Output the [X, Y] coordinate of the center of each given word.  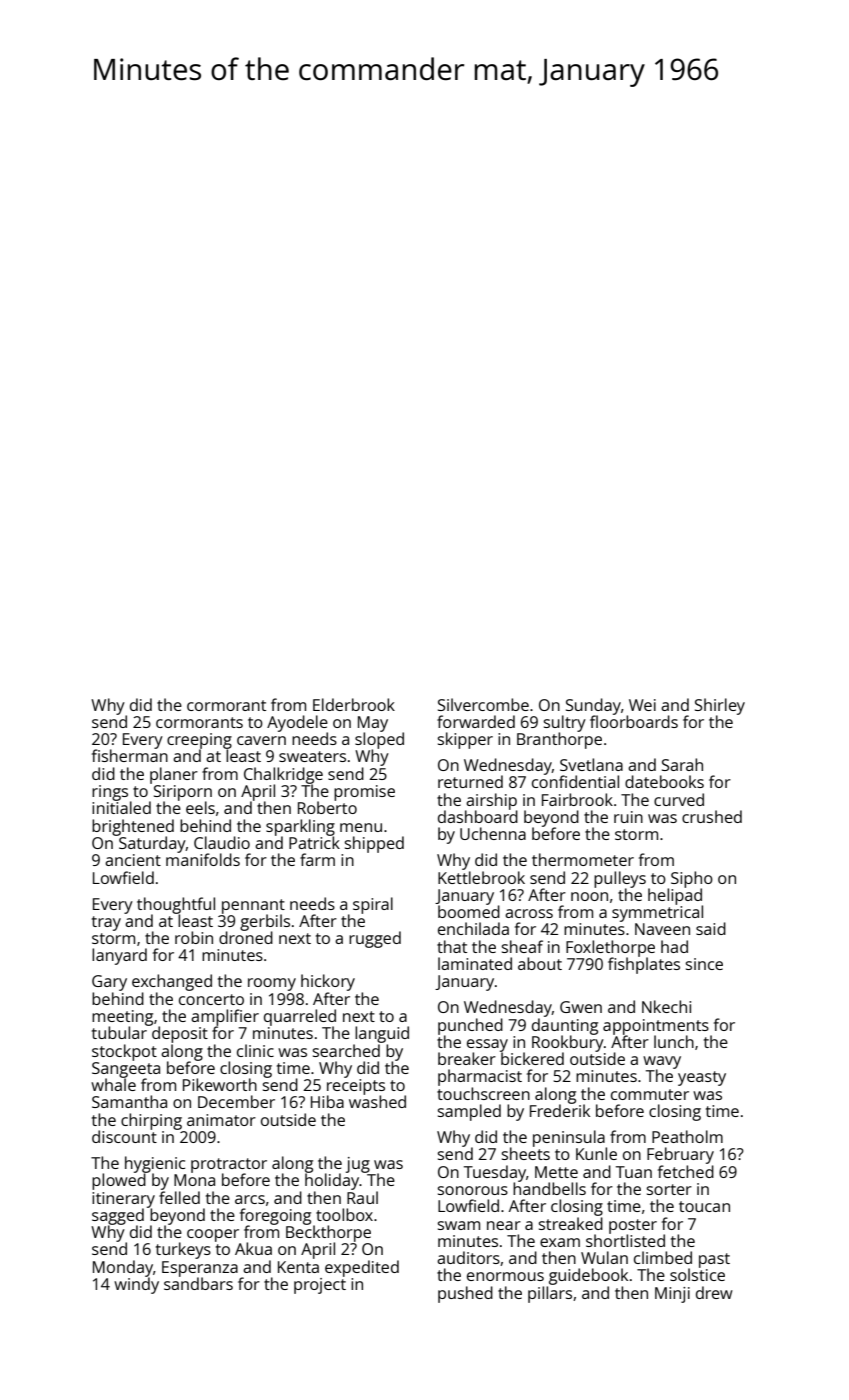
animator [221, 1120]
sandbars [198, 1283]
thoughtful [176, 905]
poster [633, 1226]
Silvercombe [483, 704]
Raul [362, 1197]
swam [459, 1225]
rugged [375, 939]
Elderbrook [354, 704]
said [711, 928]
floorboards [634, 721]
